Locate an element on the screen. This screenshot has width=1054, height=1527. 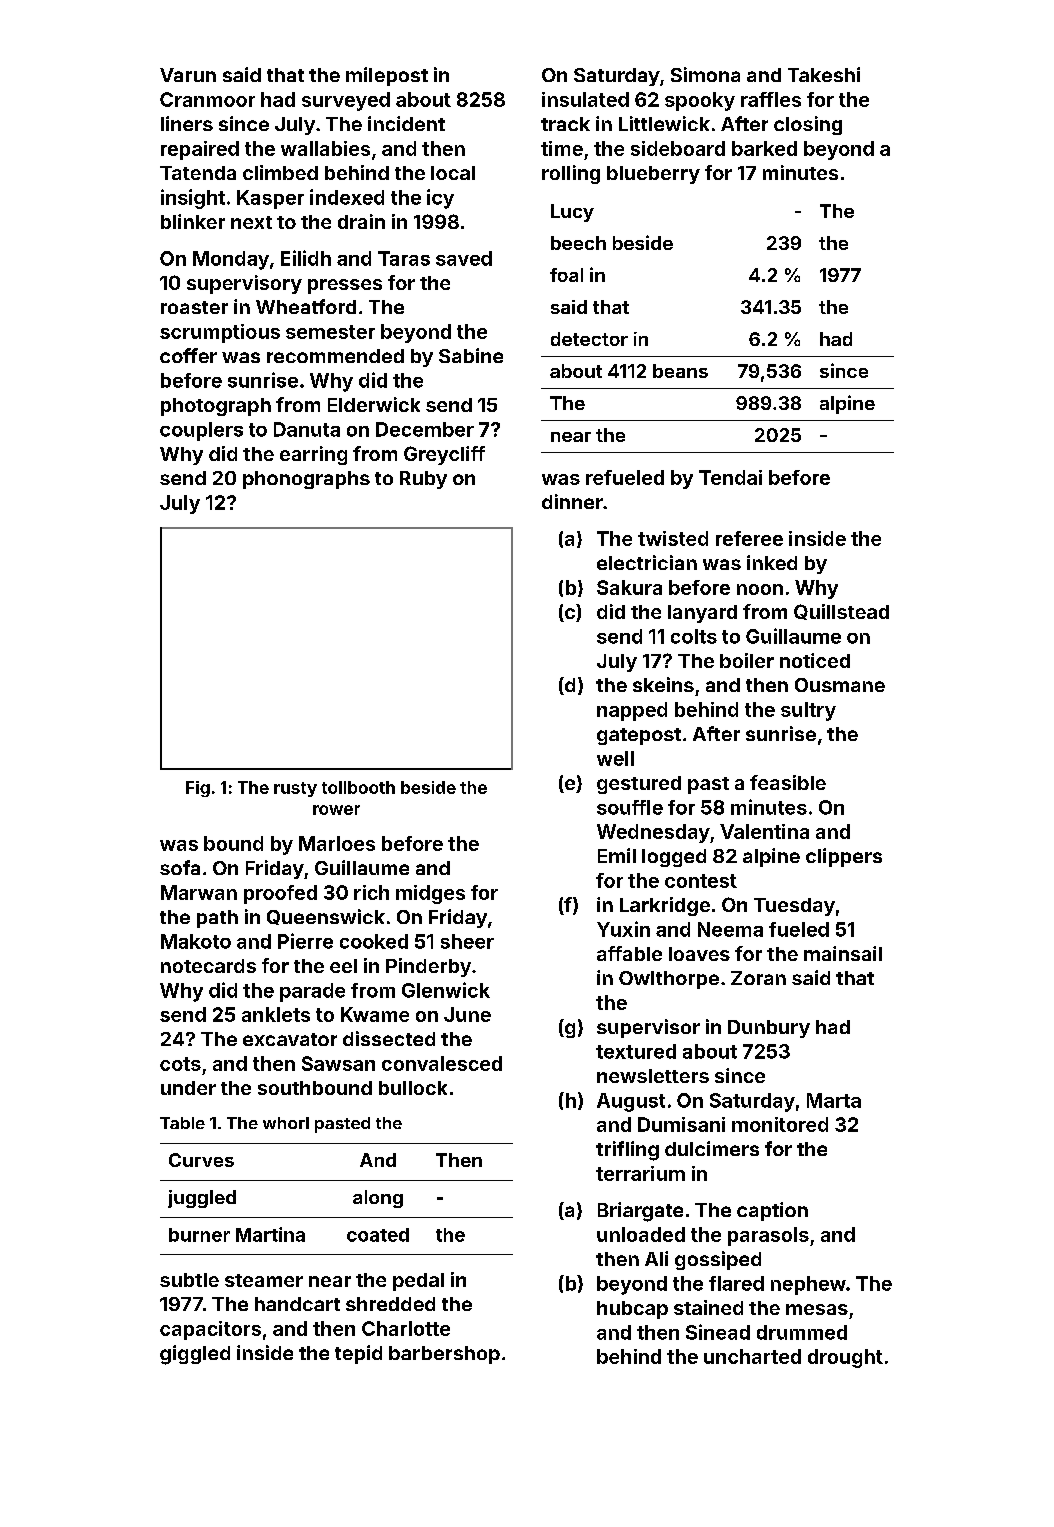
feasible is located at coordinates (788, 782).
